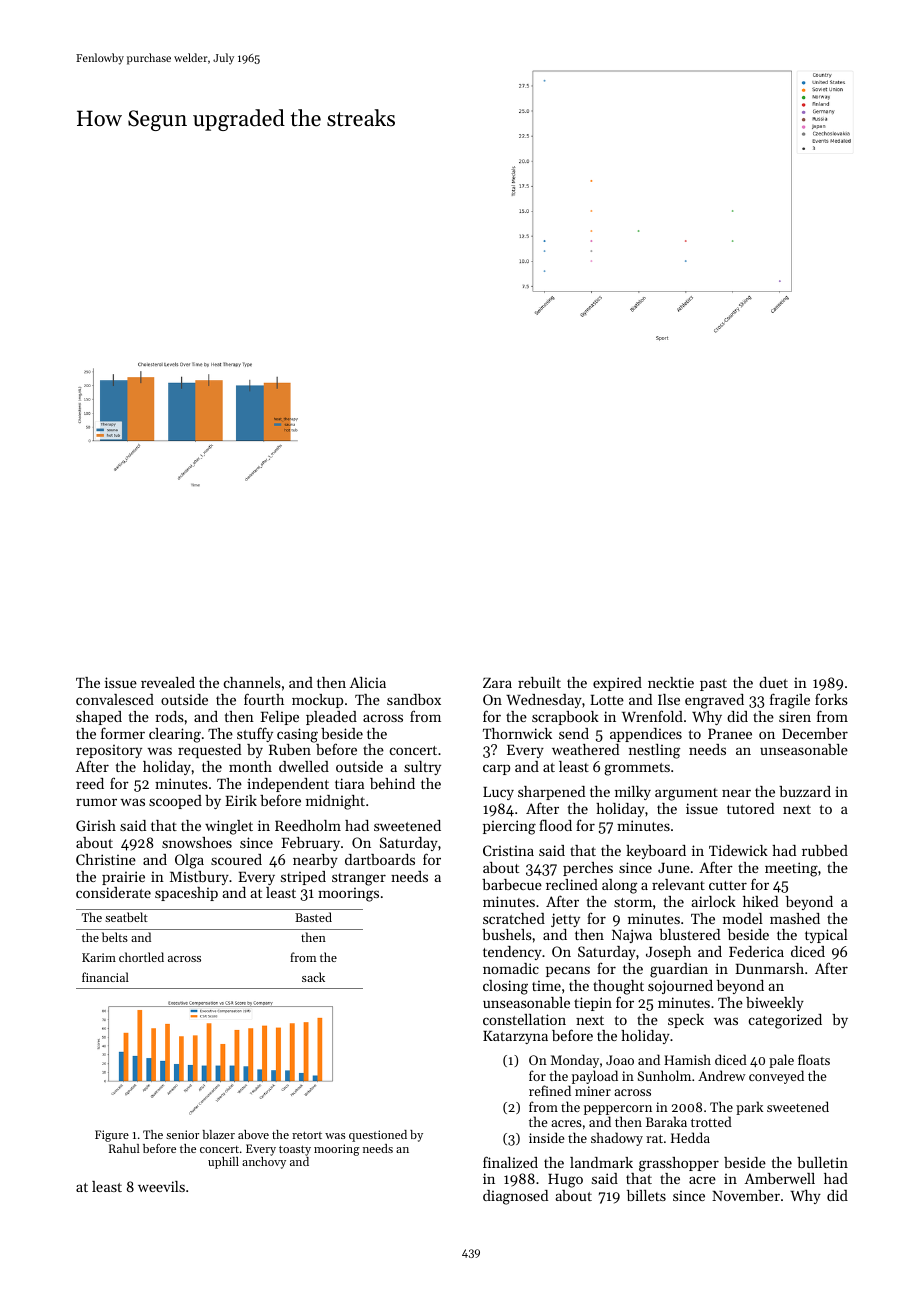 The height and width of the page is (1308, 924). I want to click on diagnosed, so click(515, 1197).
